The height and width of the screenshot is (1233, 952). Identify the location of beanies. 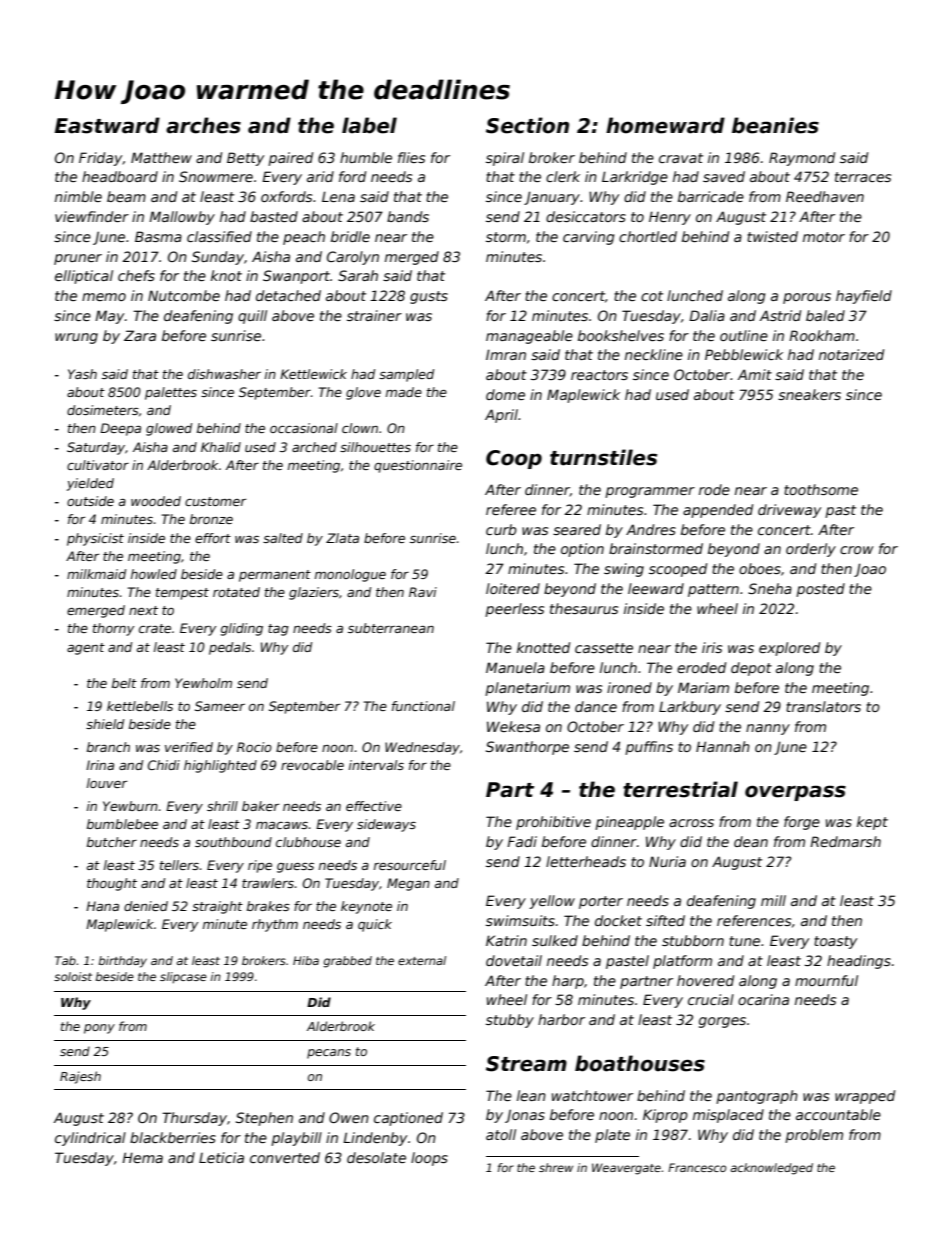
(775, 125).
